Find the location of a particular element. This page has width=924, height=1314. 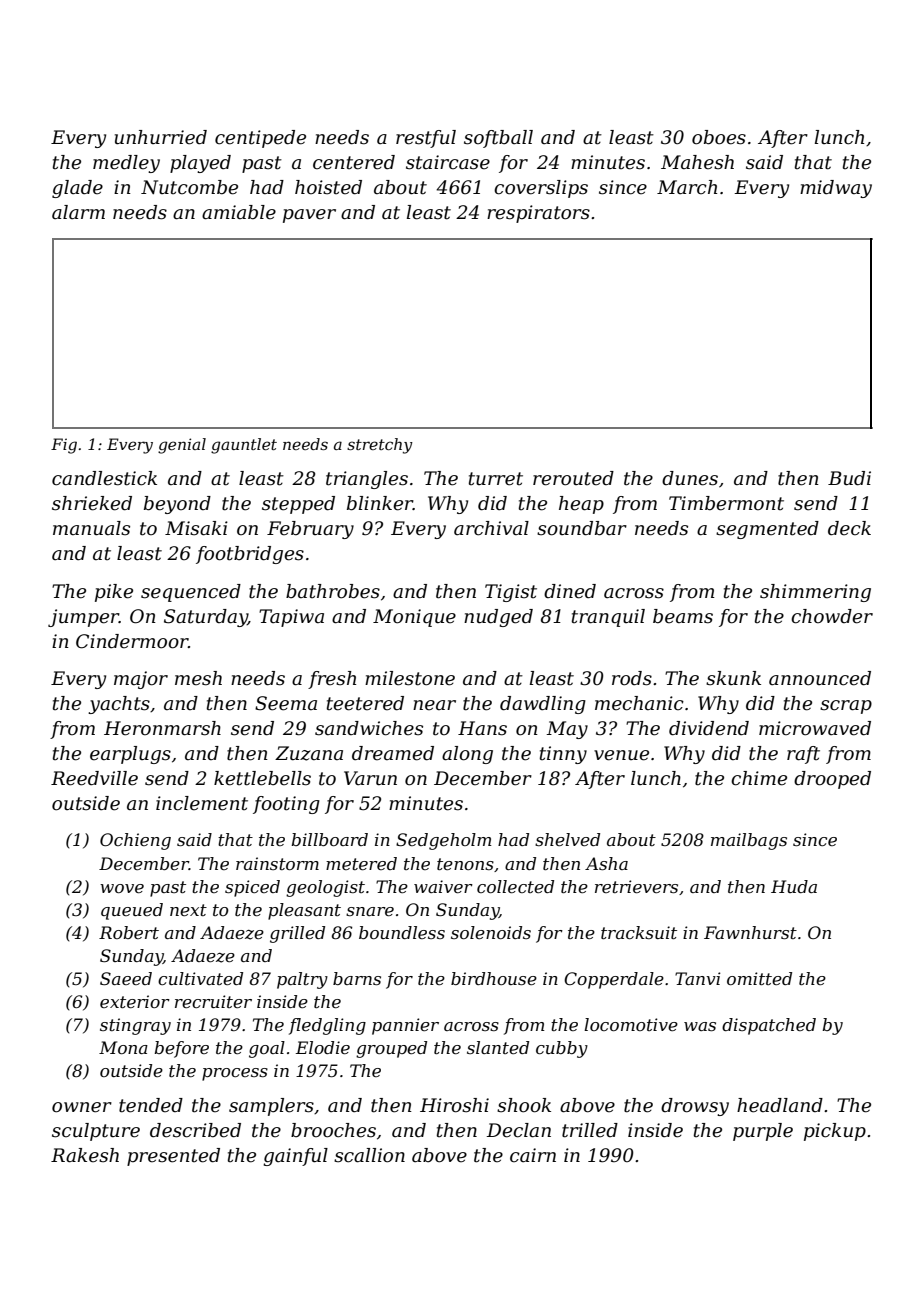

restful is located at coordinates (426, 139).
